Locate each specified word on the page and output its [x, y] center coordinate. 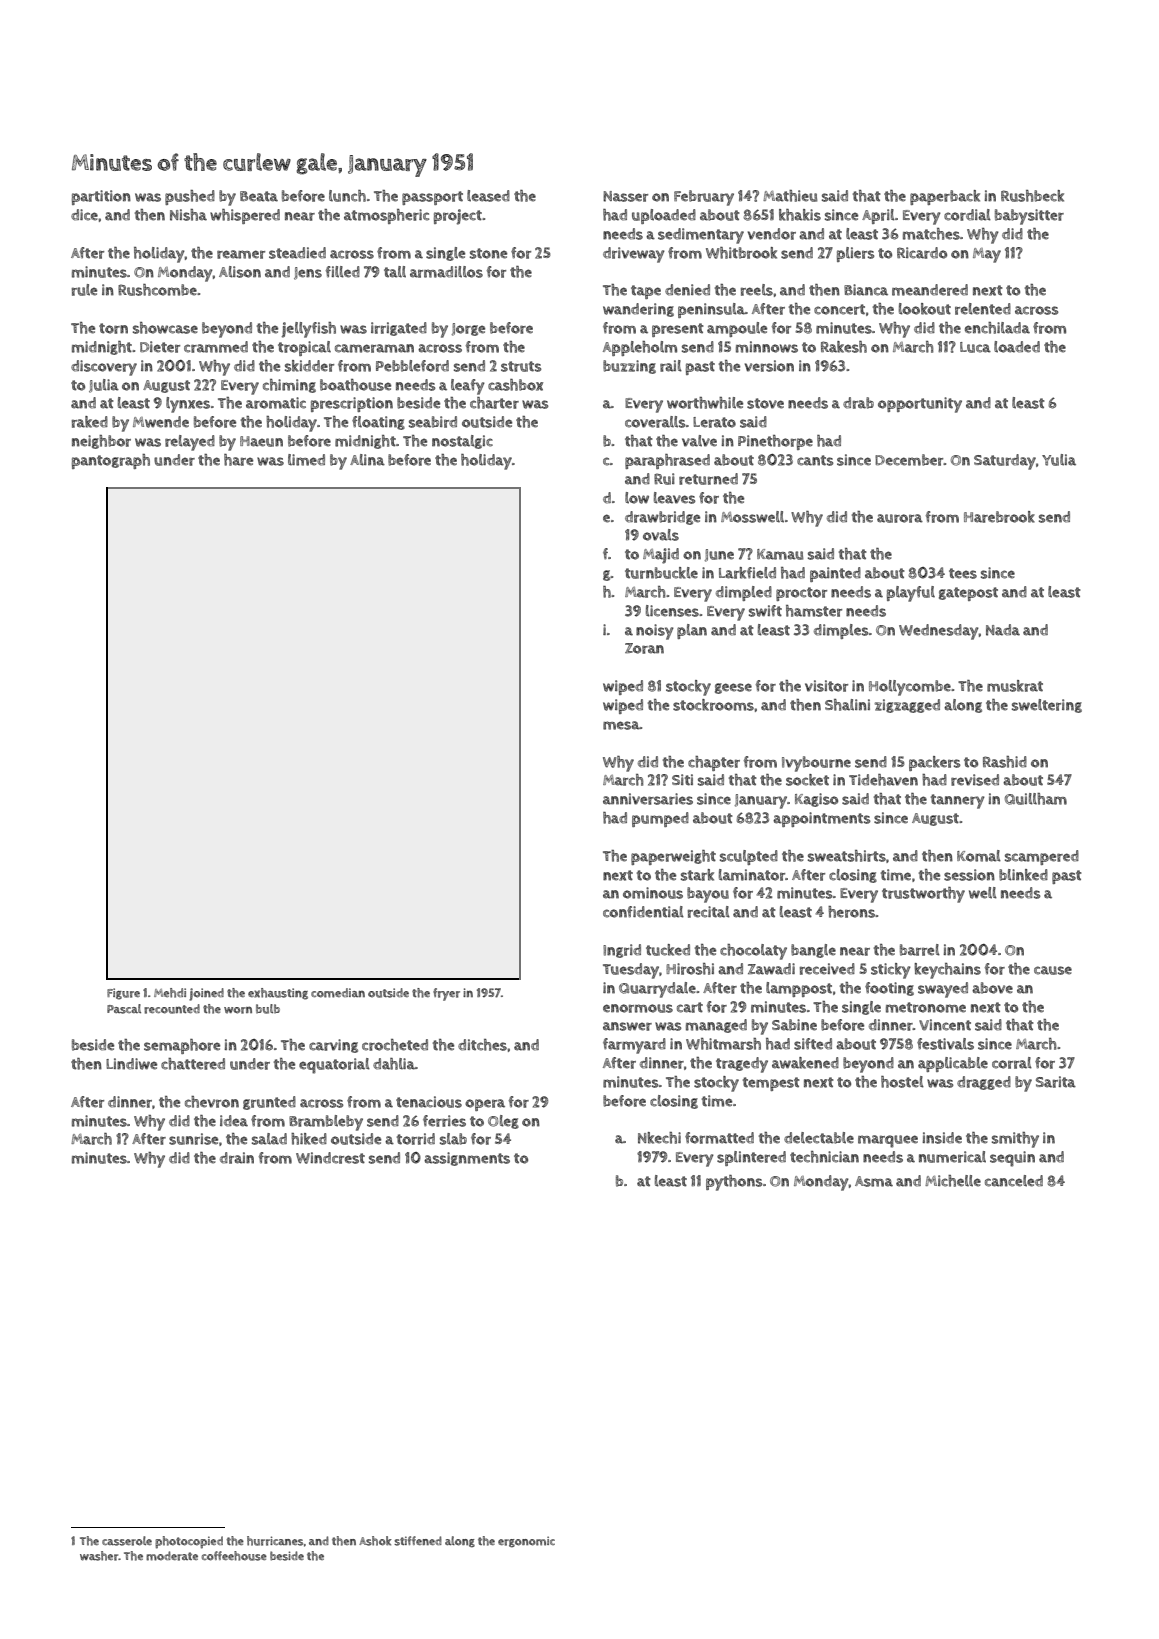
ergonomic [526, 1542]
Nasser [625, 196]
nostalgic [462, 442]
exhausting [278, 994]
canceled [1014, 1181]
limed [306, 460]
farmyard [634, 1046]
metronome [926, 1007]
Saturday [1005, 462]
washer [99, 1556]
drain [237, 1158]
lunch [347, 196]
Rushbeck [1032, 196]
